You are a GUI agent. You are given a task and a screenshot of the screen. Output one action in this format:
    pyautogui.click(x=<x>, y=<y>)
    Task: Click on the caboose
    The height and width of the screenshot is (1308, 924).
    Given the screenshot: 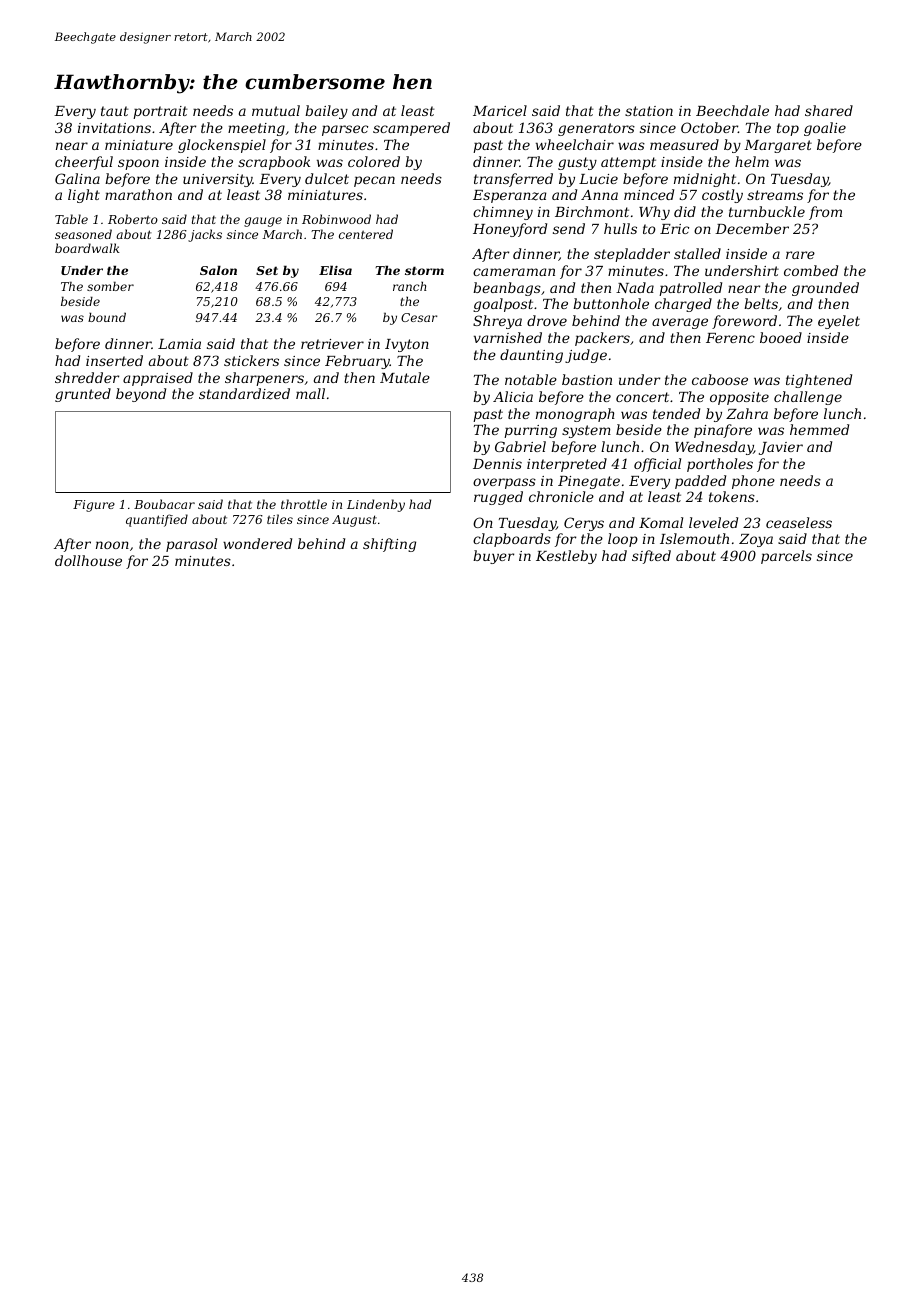 What is the action you would take?
    pyautogui.click(x=720, y=379)
